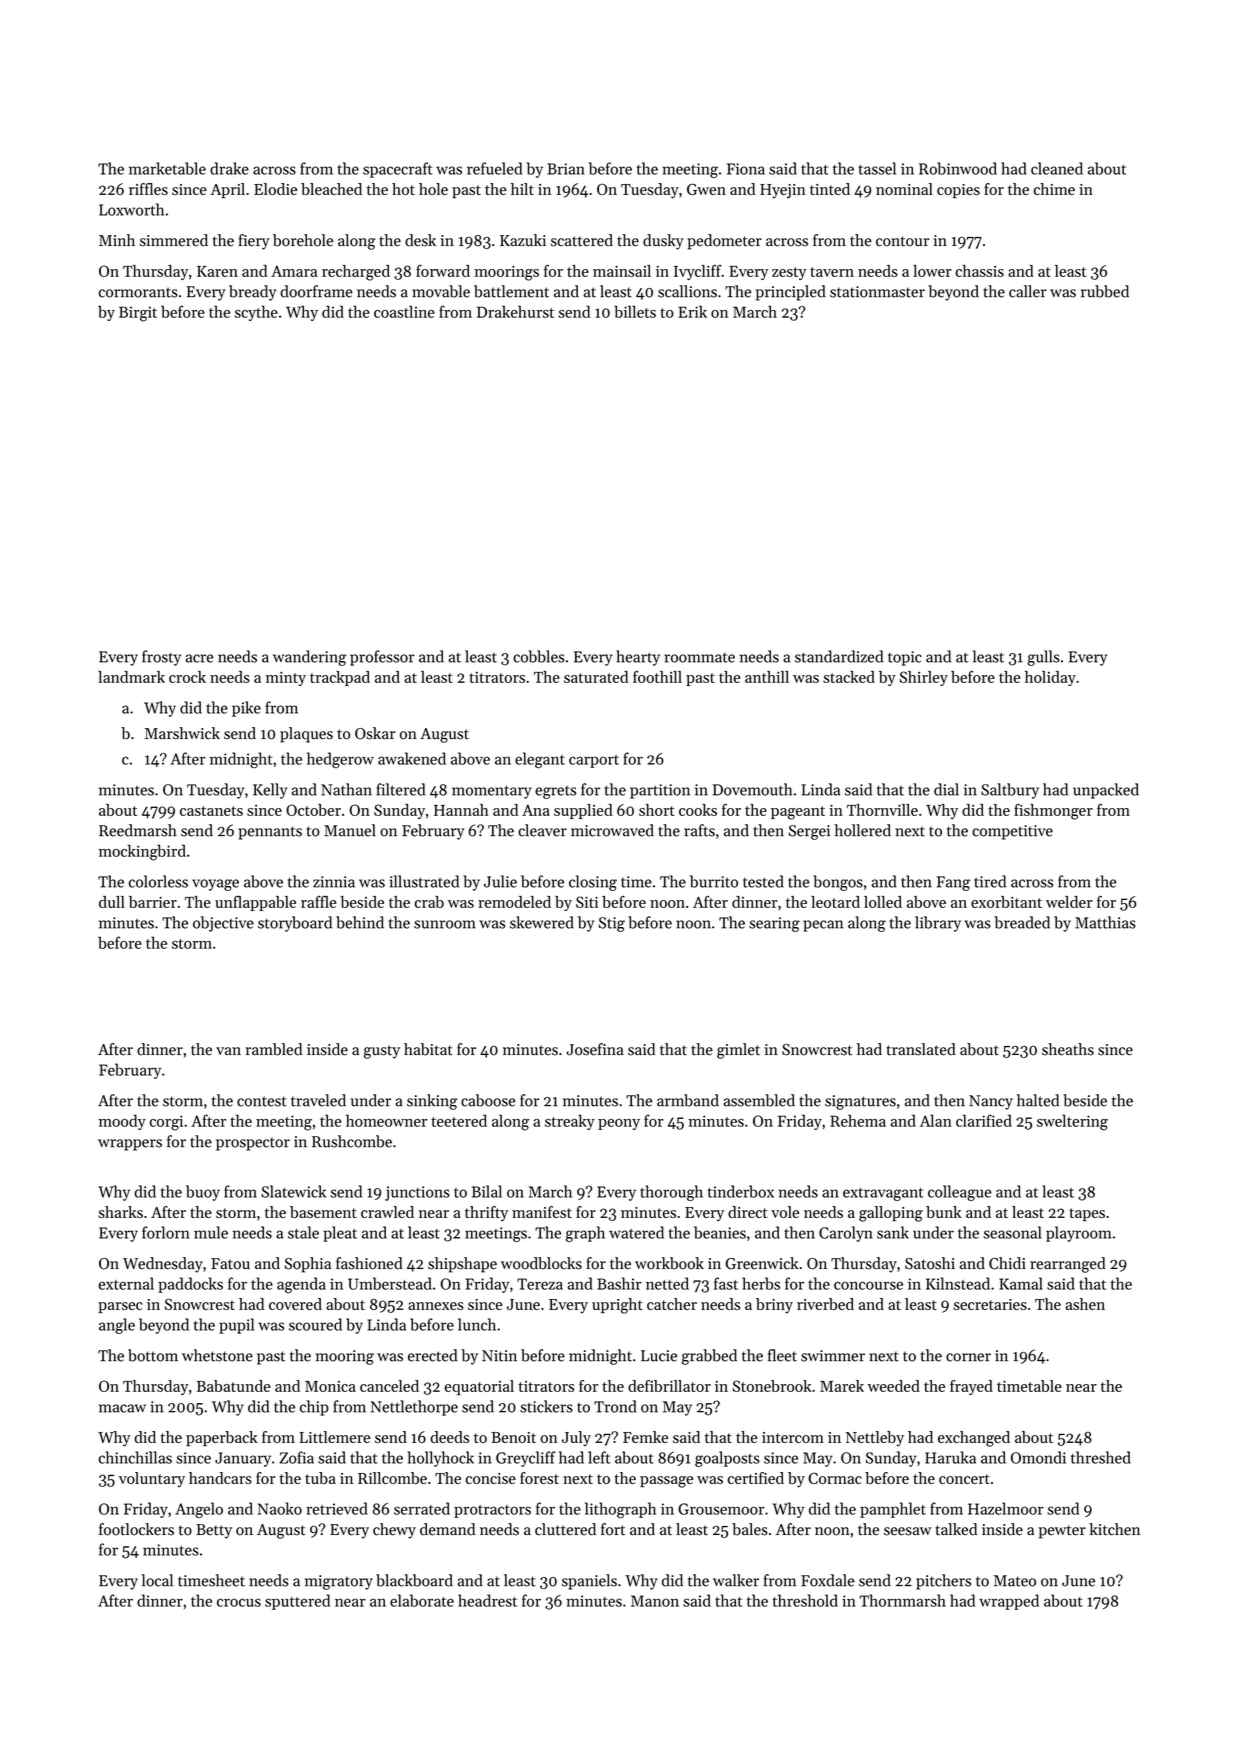 This screenshot has height=1753, width=1239. What do you see at coordinates (958, 168) in the screenshot?
I see `Robinwood` at bounding box center [958, 168].
